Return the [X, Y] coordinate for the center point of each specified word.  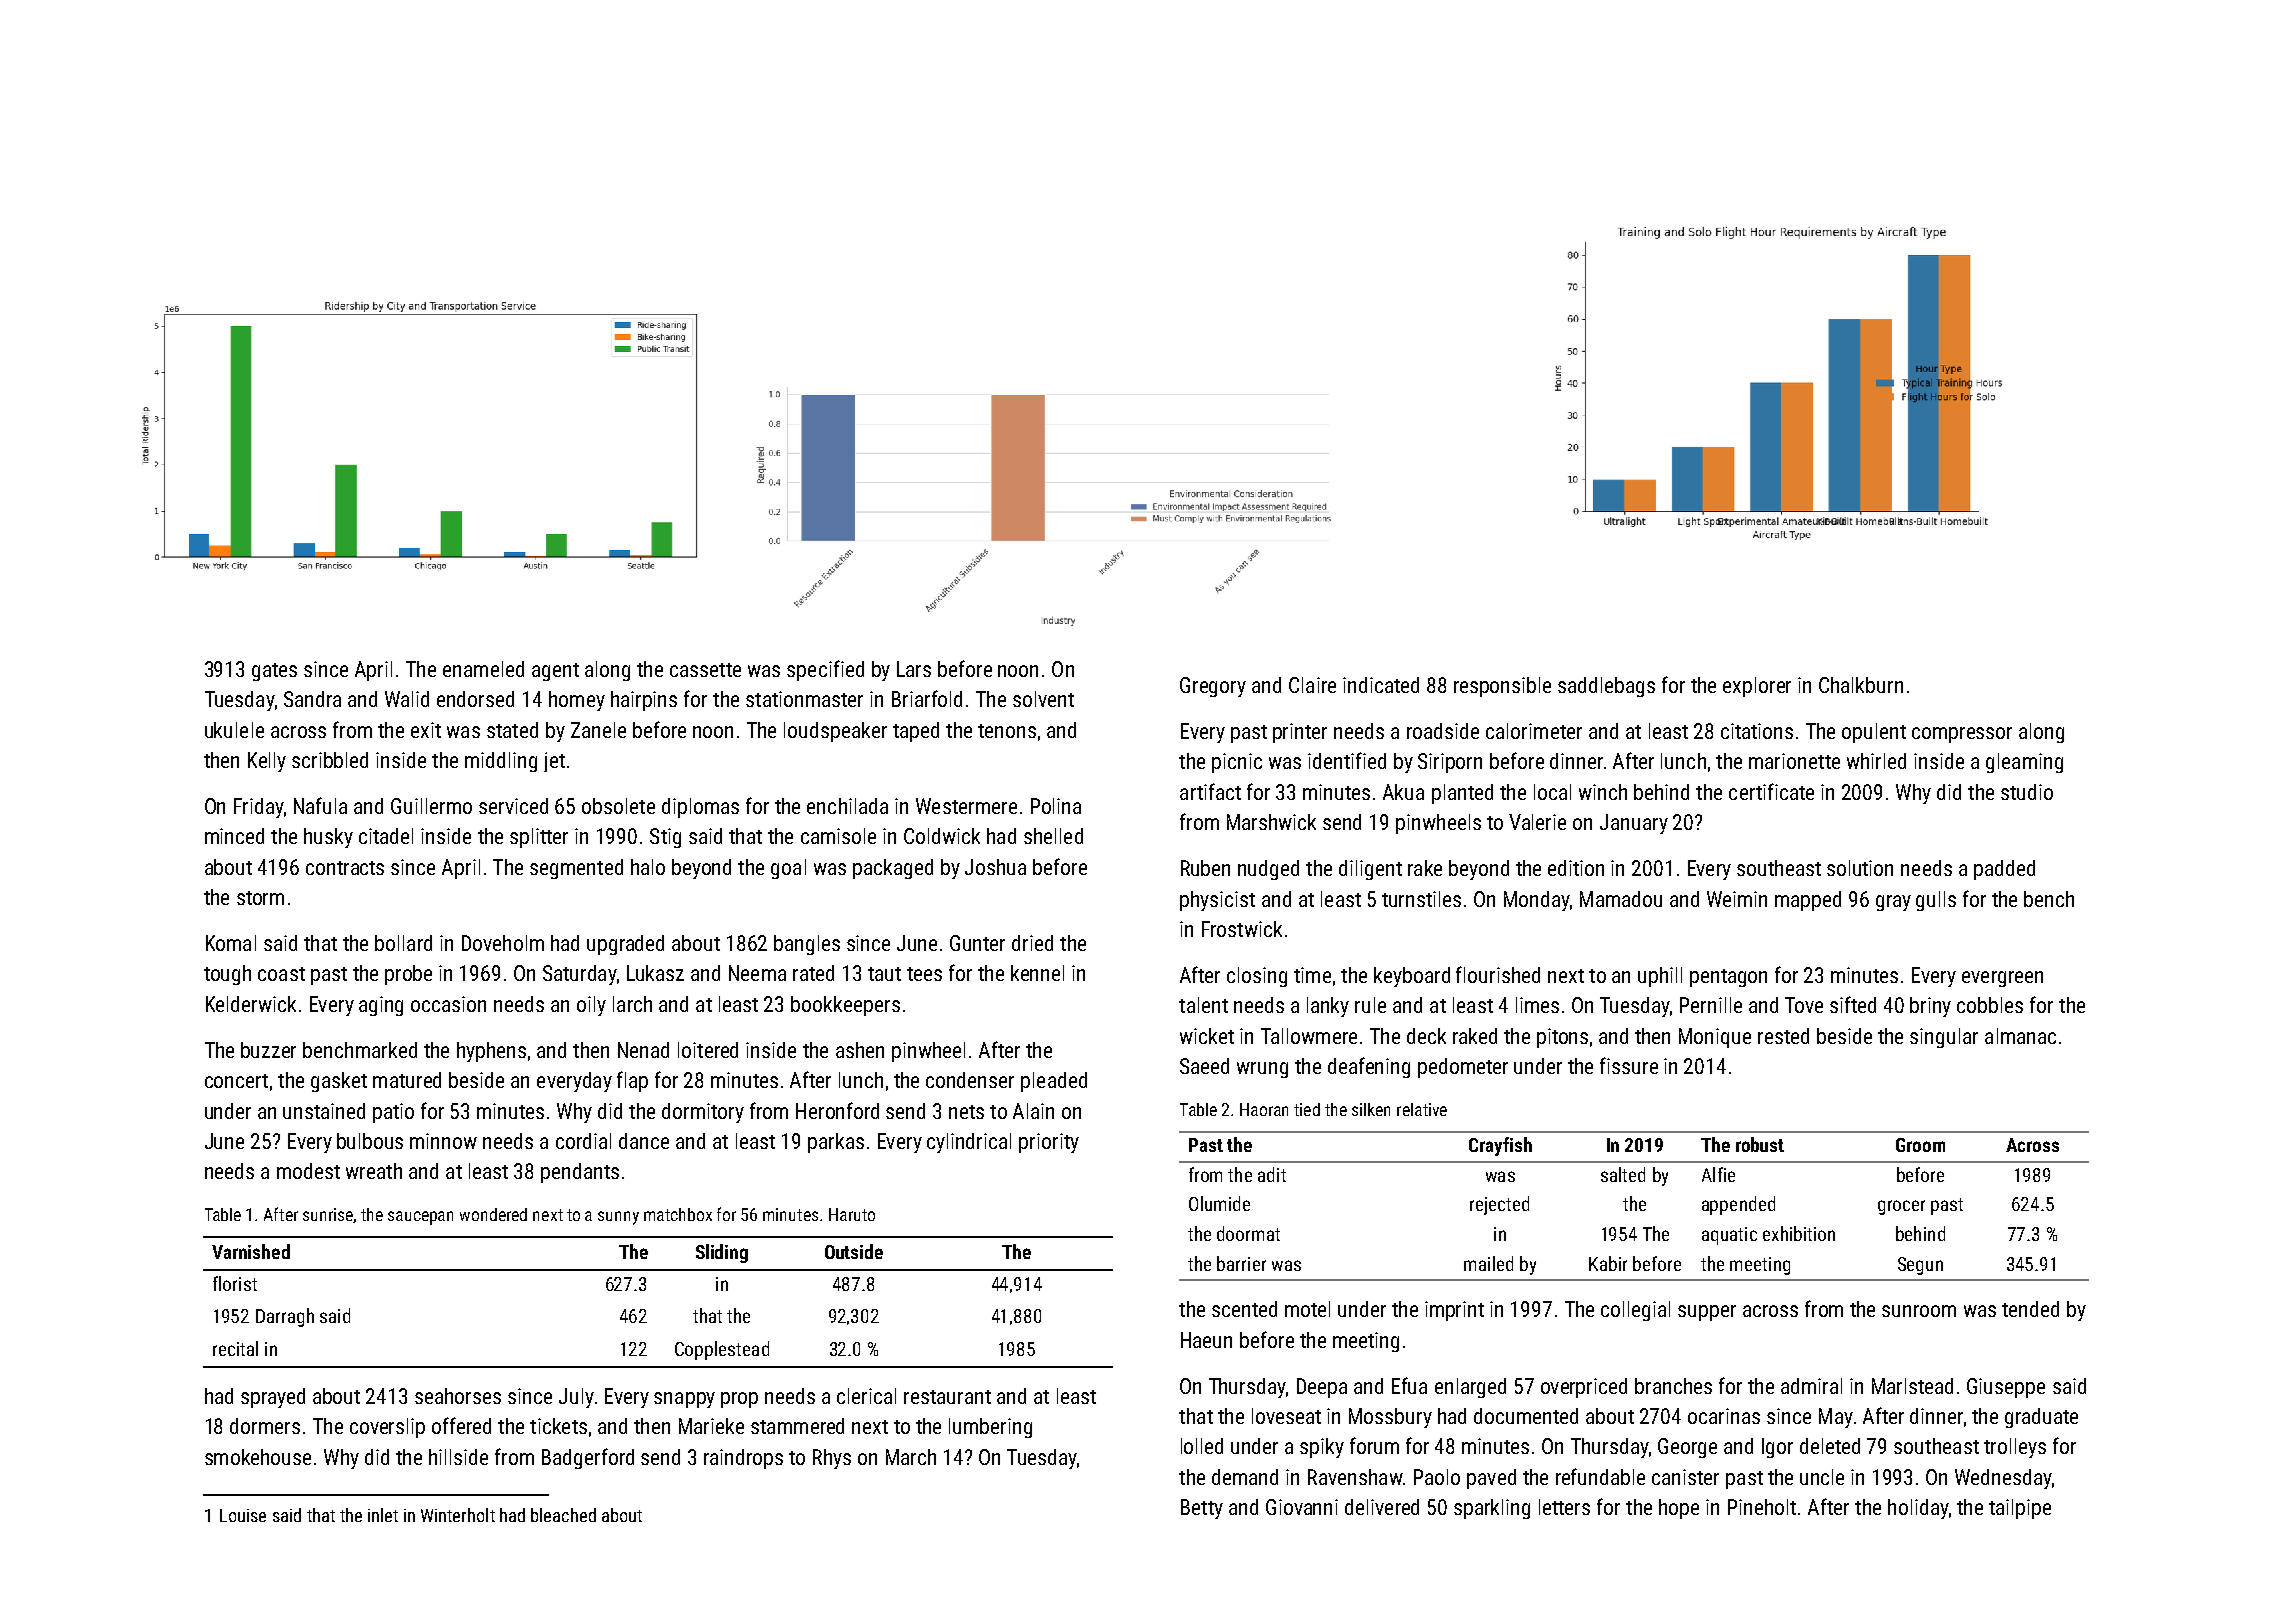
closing [1257, 977]
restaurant [947, 1397]
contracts [345, 868]
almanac [2020, 1036]
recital [235, 1348]
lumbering [990, 1428]
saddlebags [1606, 687]
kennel [1037, 973]
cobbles [1990, 1005]
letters [1564, 1507]
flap [632, 1081]
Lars [914, 669]
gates [274, 672]
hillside [458, 1457]
